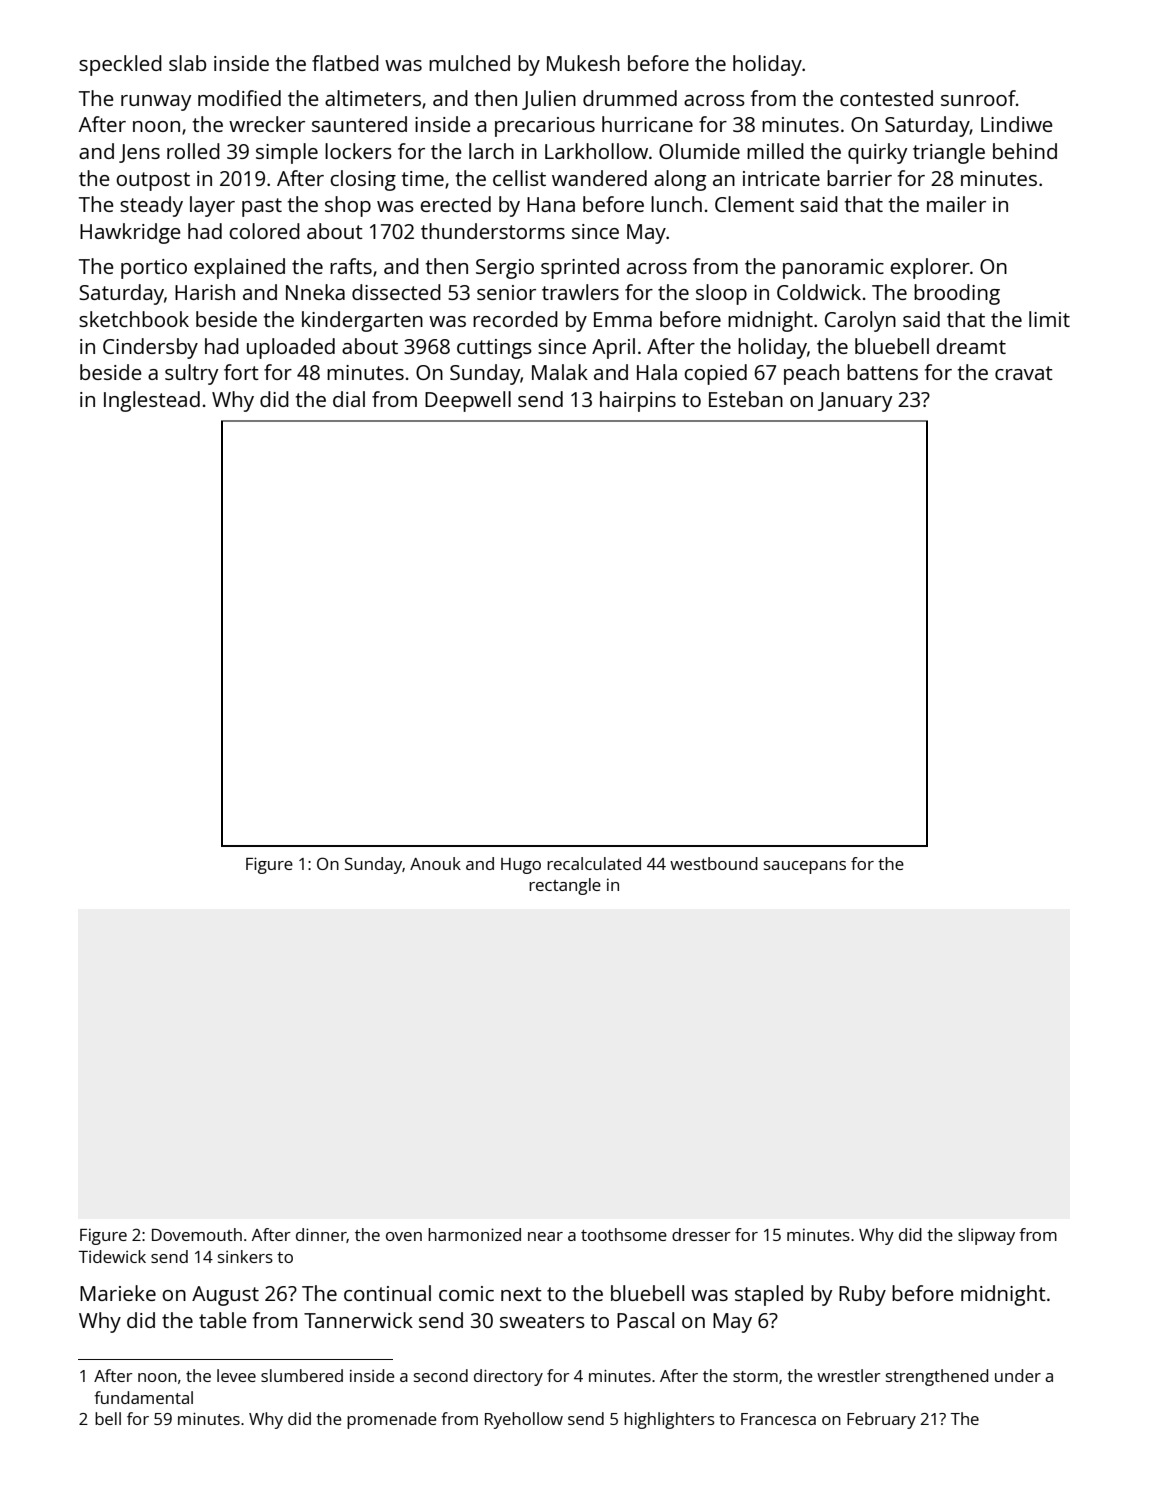 This screenshot has height=1487, width=1149. I want to click on mulched, so click(469, 63).
